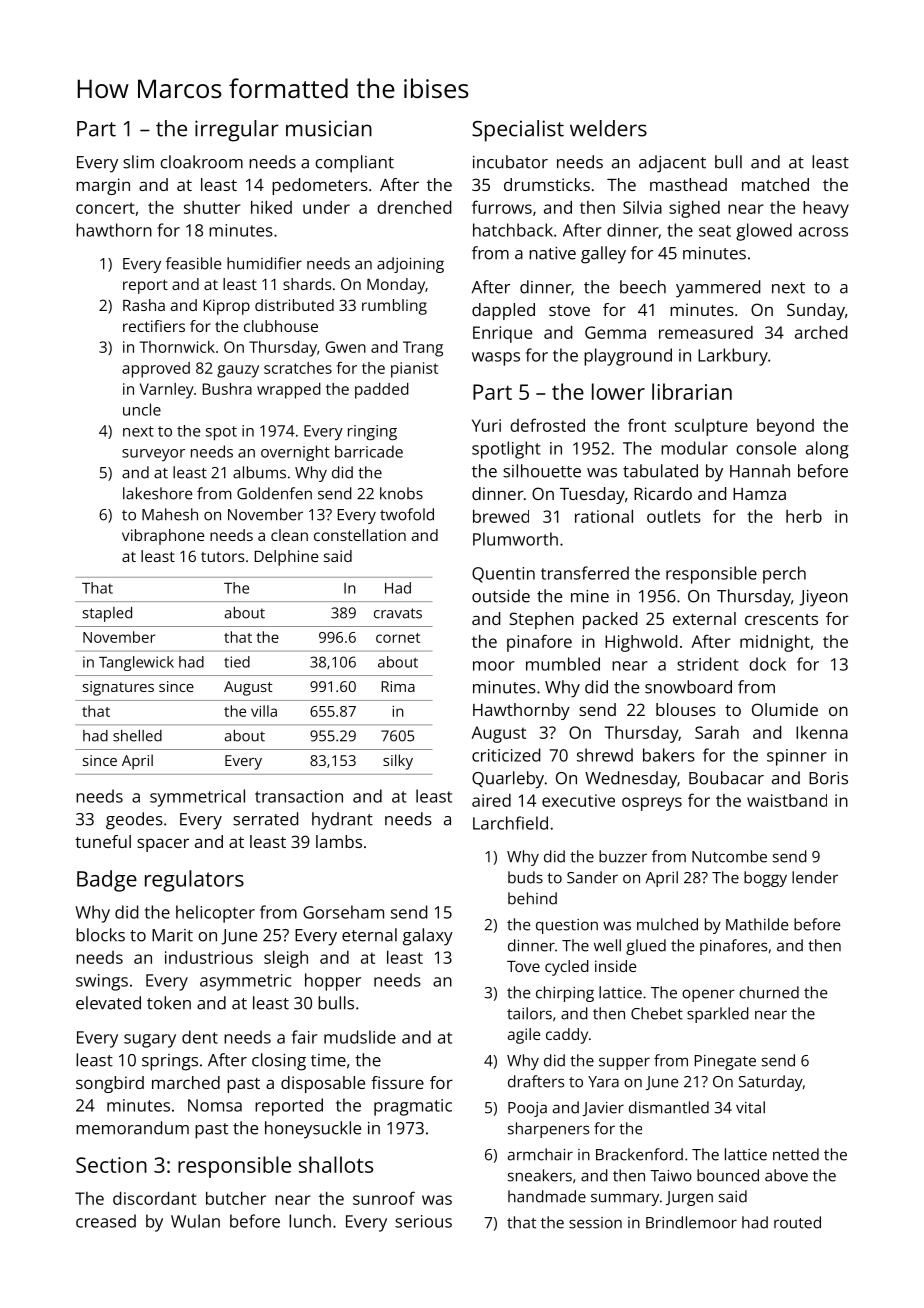 The height and width of the document is (1308, 924). What do you see at coordinates (518, 131) in the document?
I see `Specialist` at bounding box center [518, 131].
